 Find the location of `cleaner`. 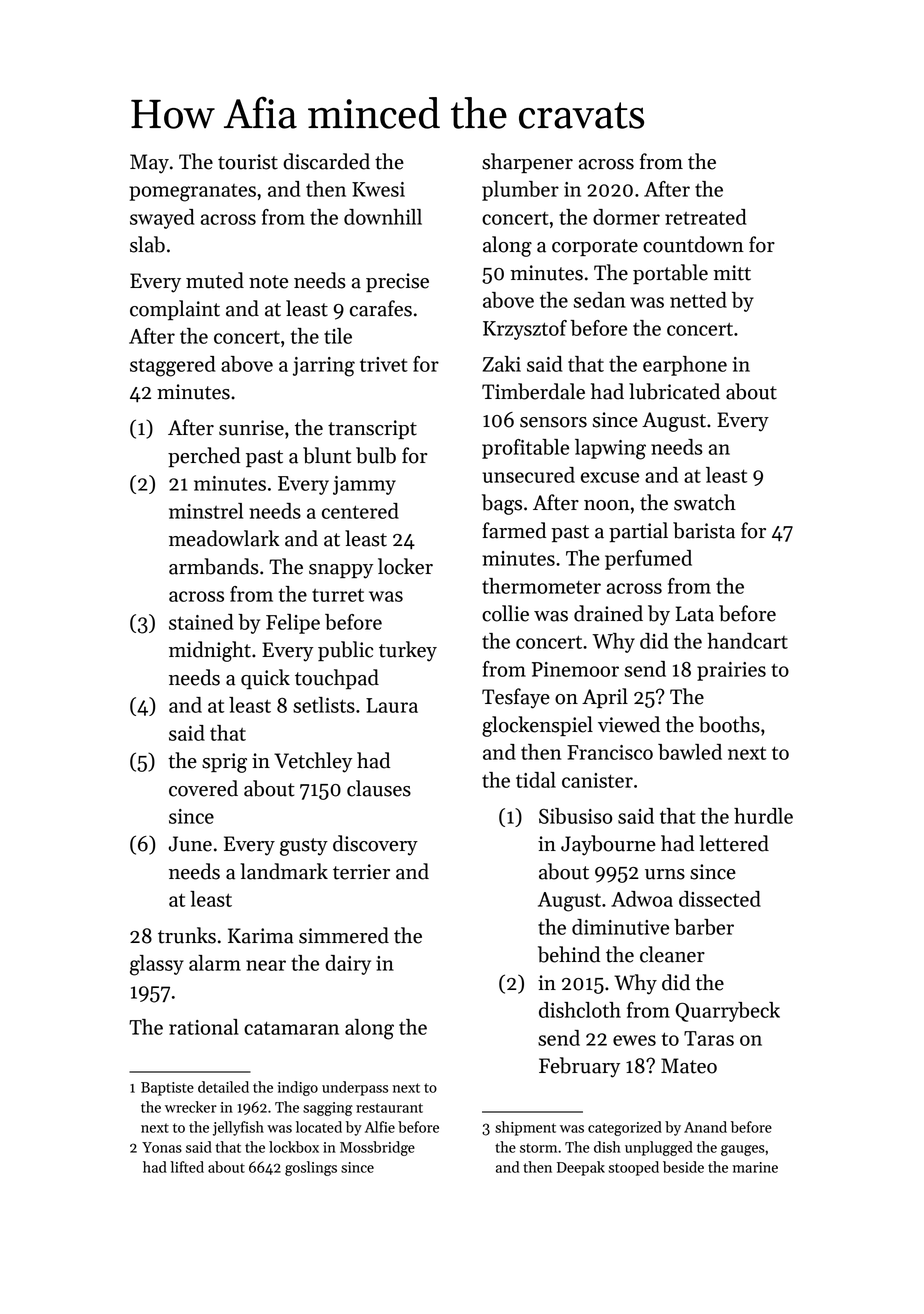

cleaner is located at coordinates (672, 954).
